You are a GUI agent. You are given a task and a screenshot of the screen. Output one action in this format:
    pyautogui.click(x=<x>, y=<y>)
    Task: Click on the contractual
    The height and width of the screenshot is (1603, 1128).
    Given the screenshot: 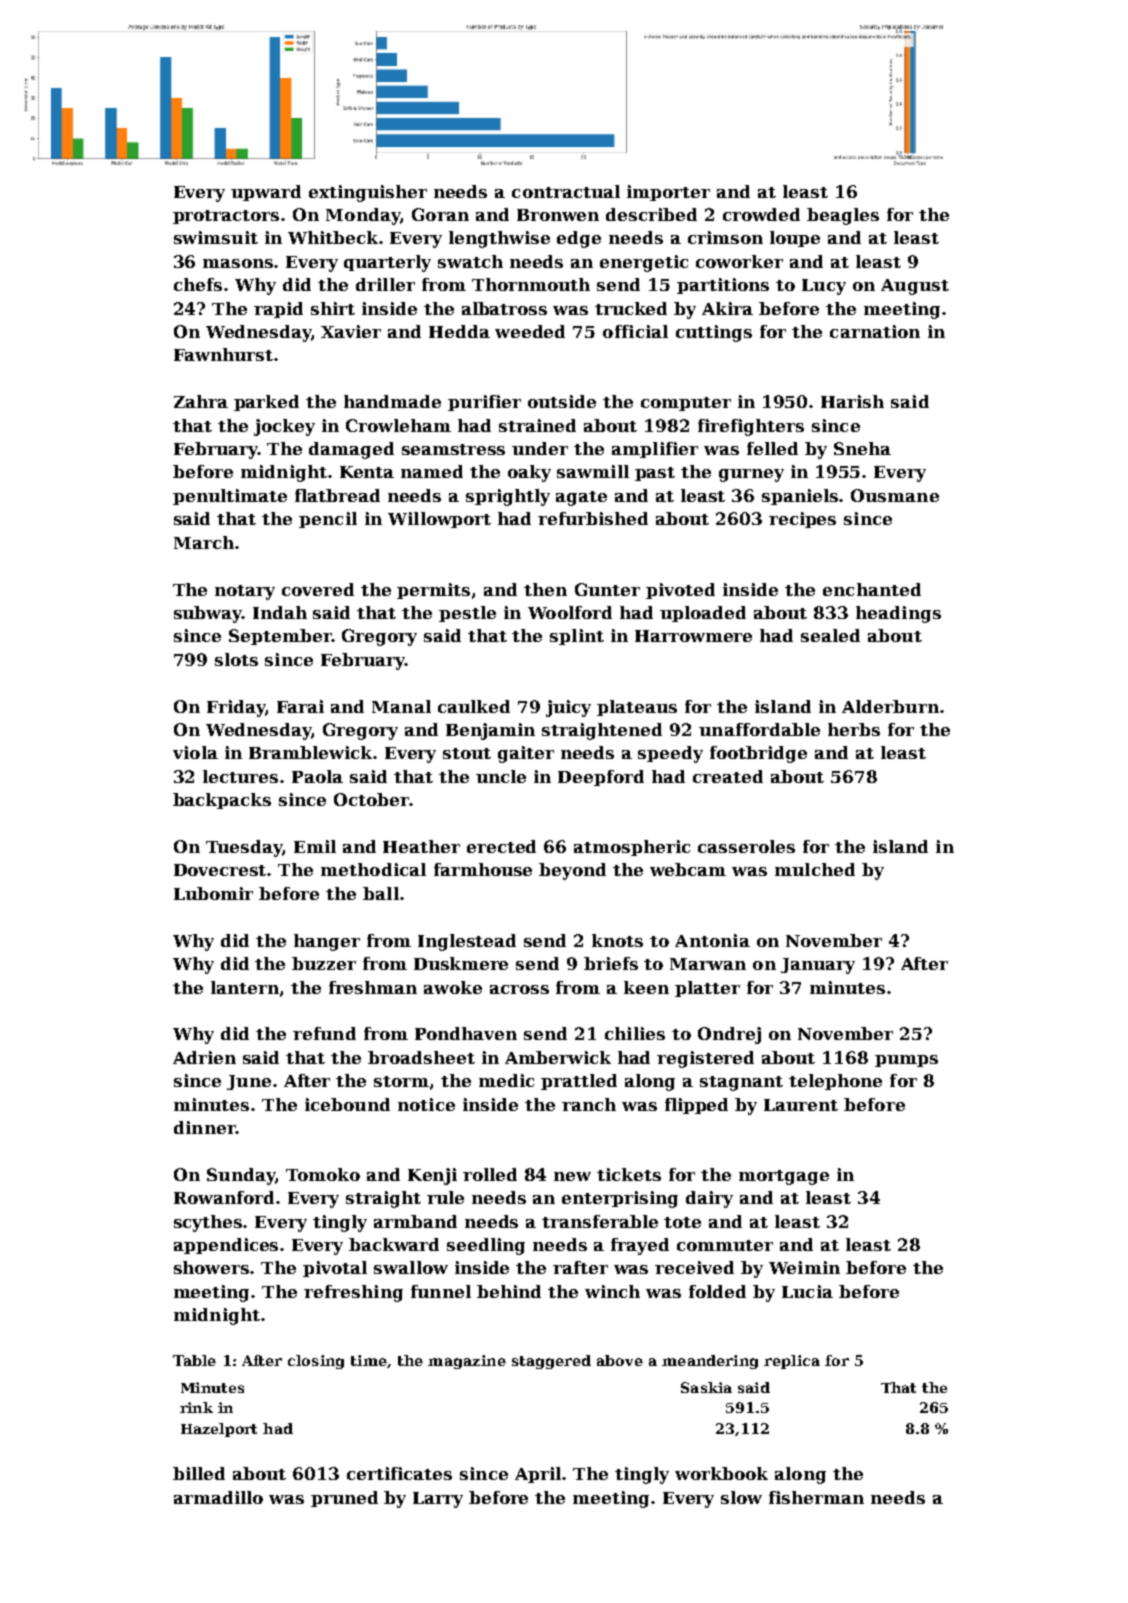 What is the action you would take?
    pyautogui.click(x=566, y=191)
